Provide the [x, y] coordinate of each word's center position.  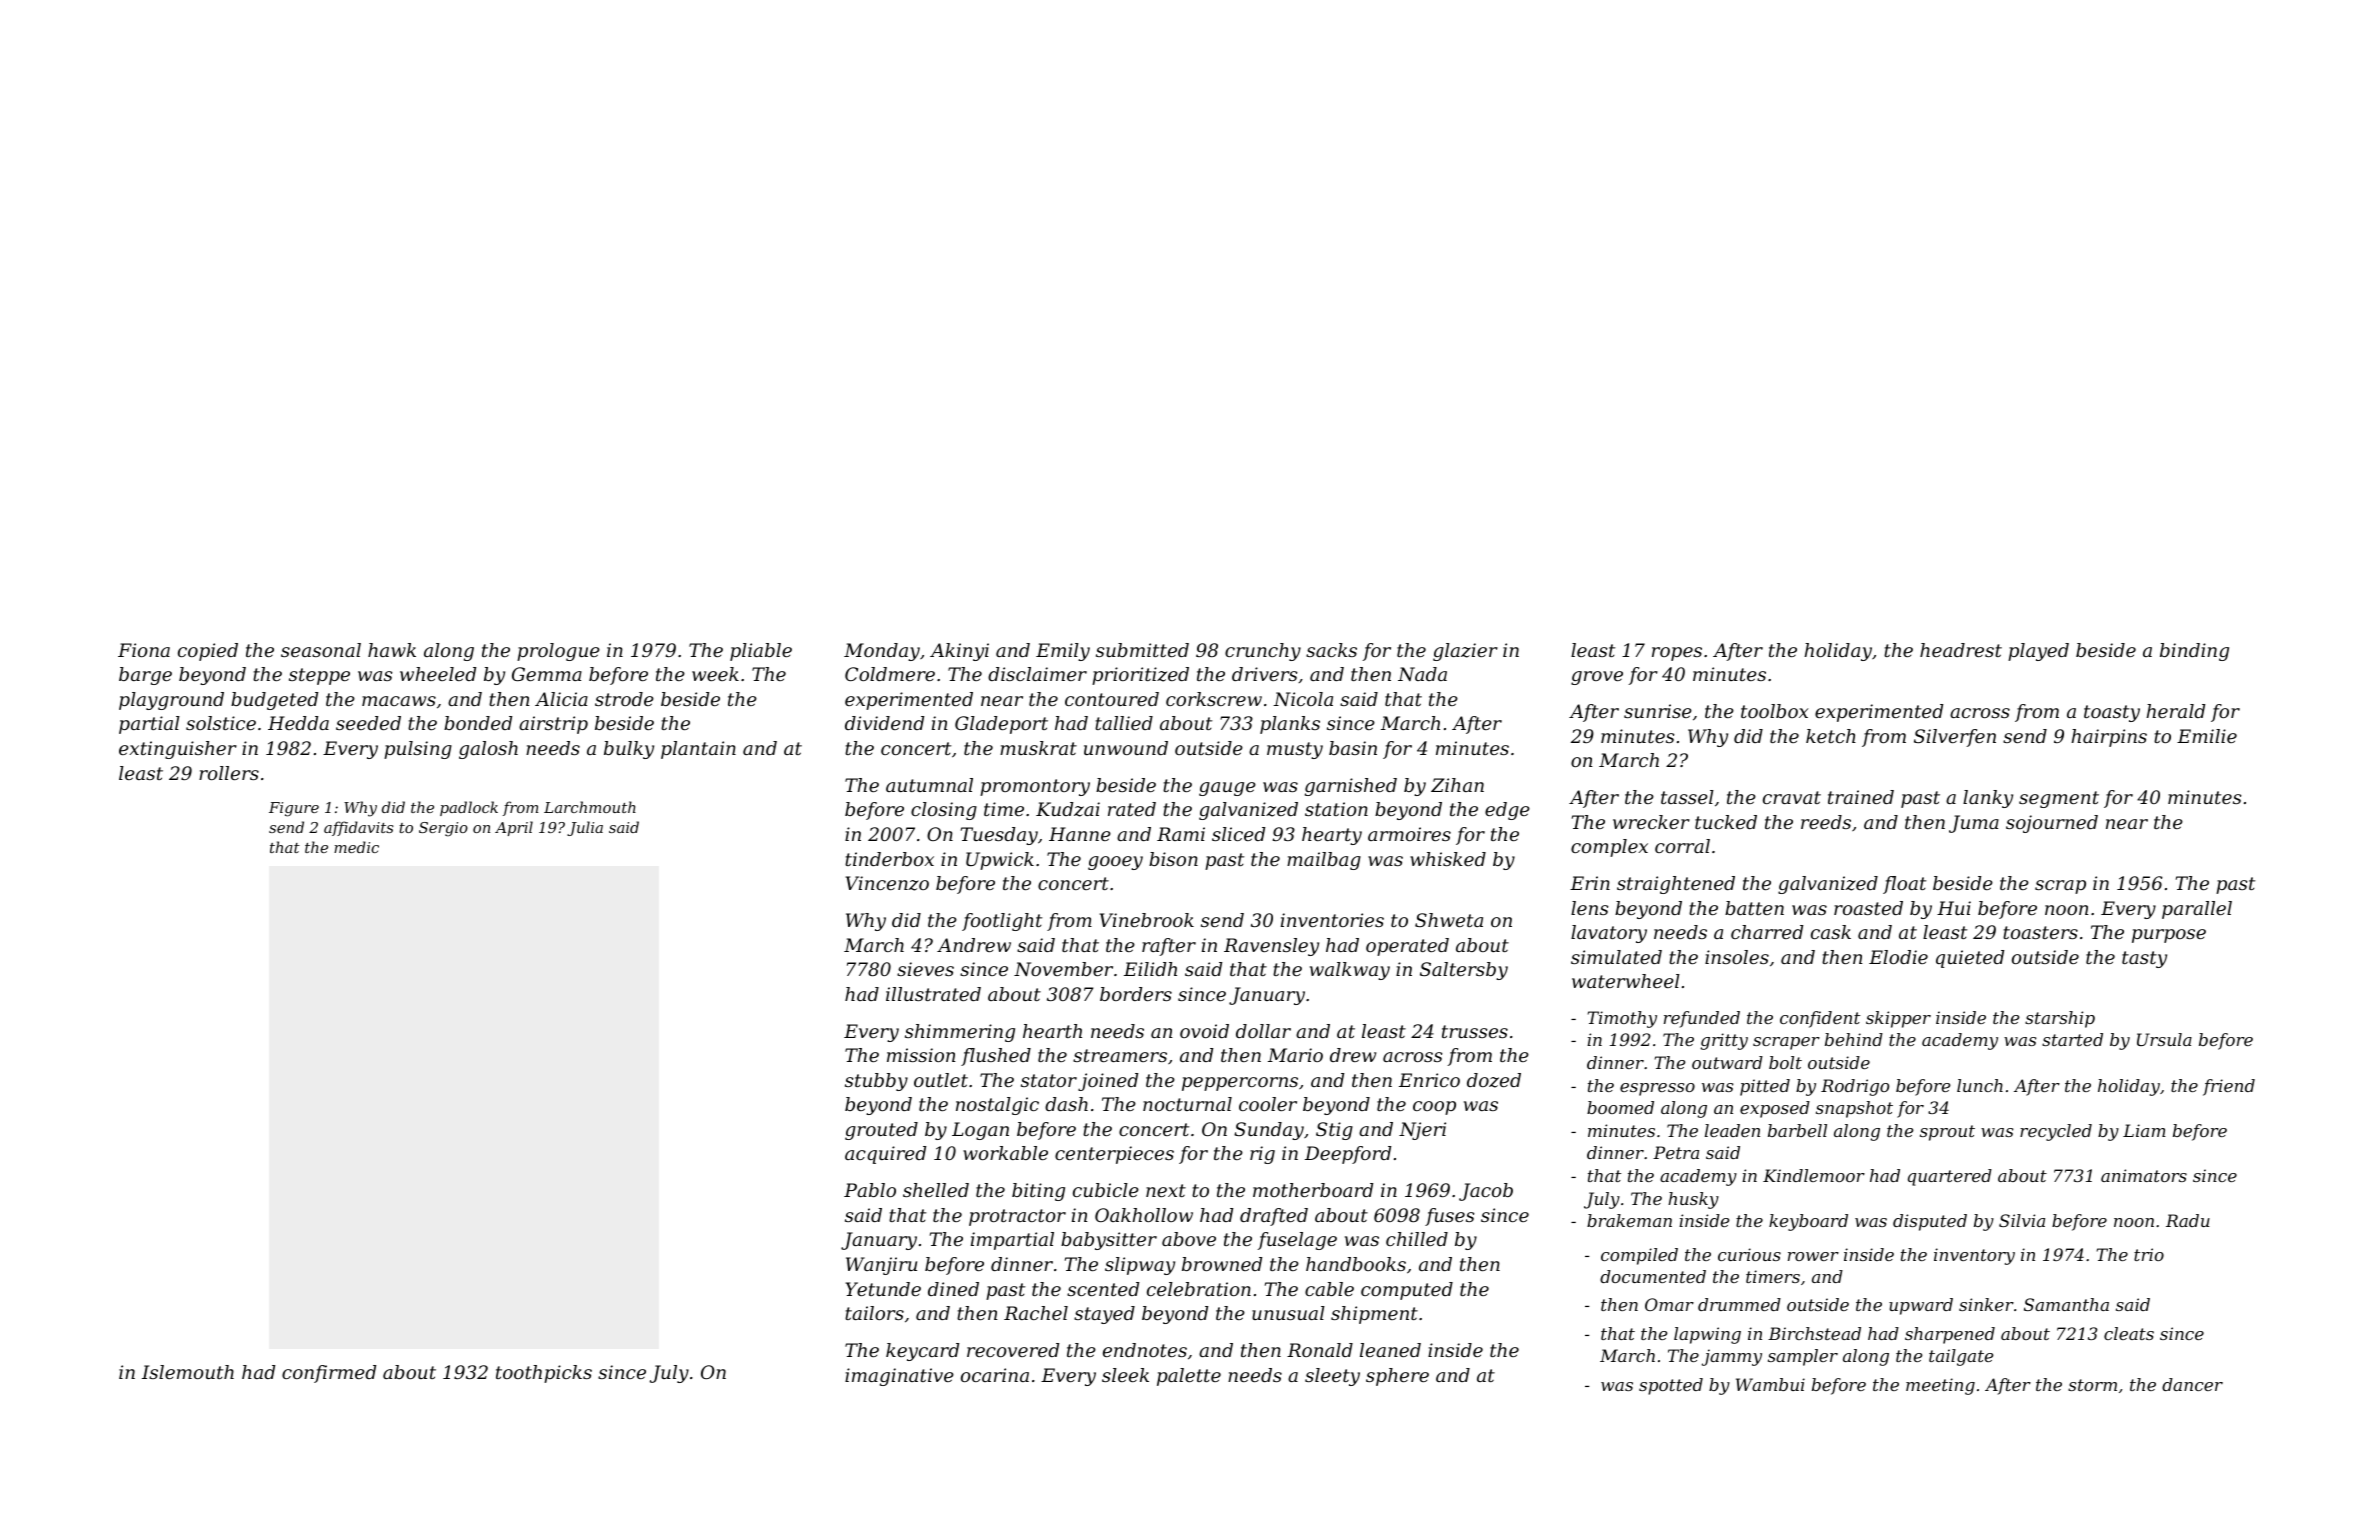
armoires [1409, 834]
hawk [392, 650]
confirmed [329, 1374]
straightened [1676, 885]
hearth [1052, 1031]
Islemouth [188, 1372]
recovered [1013, 1350]
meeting [1940, 1386]
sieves [925, 969]
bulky [629, 750]
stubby [876, 1082]
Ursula [2164, 1039]
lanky [1988, 799]
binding [2194, 652]
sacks [1331, 650]
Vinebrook [1146, 920]
